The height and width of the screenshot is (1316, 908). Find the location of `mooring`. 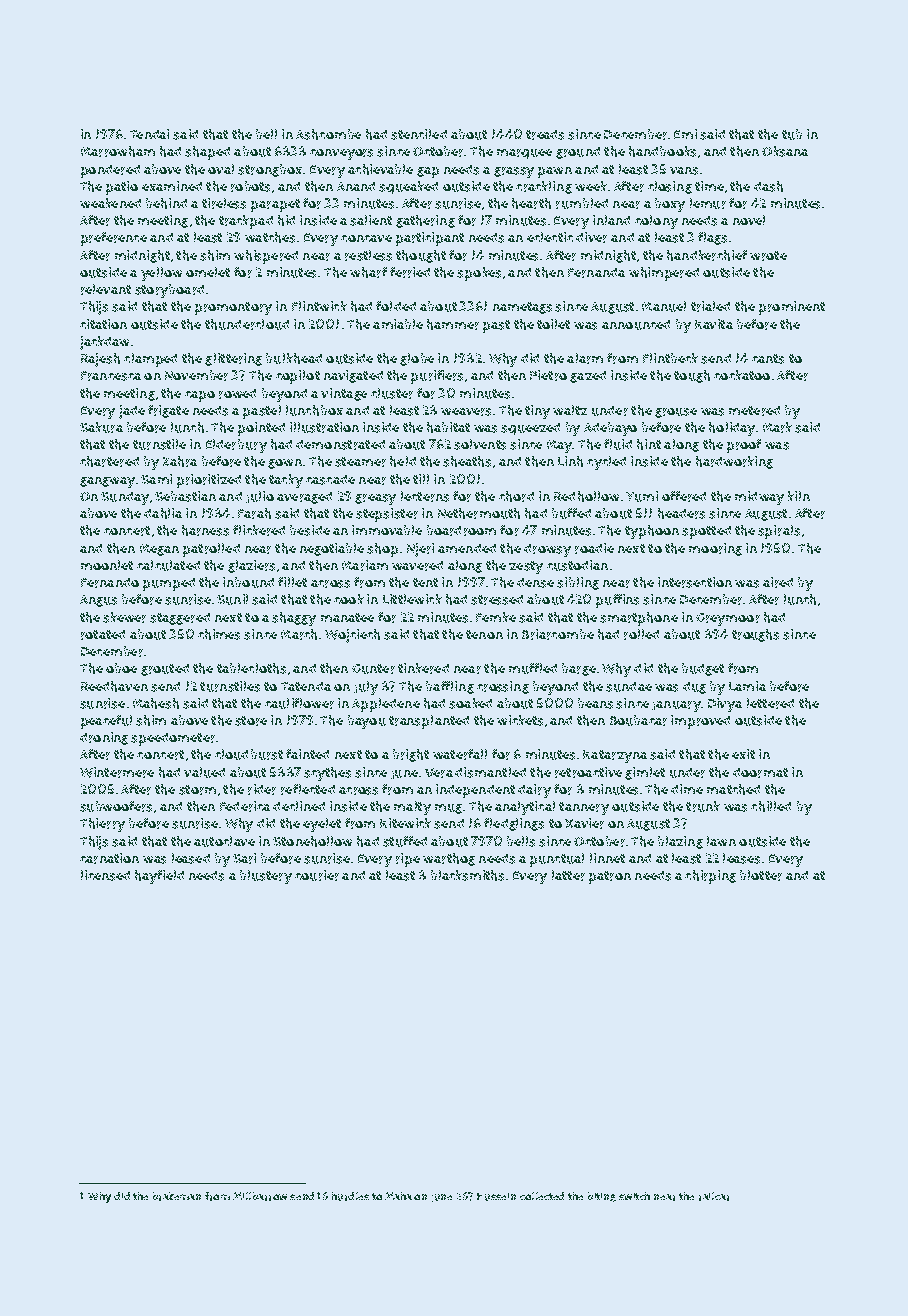

mooring is located at coordinates (715, 549).
